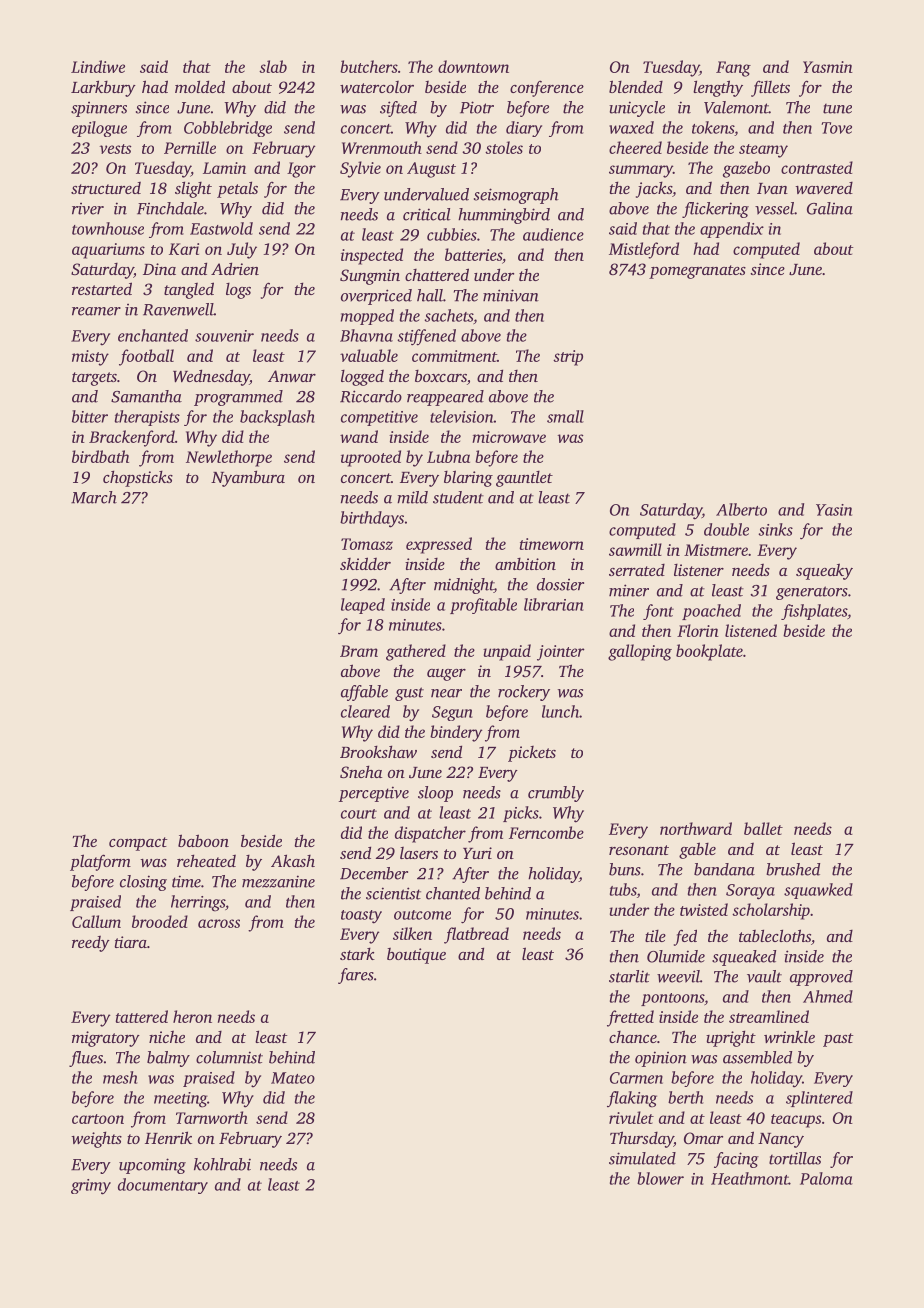 The height and width of the screenshot is (1308, 924). Describe the element at coordinates (422, 915) in the screenshot. I see `outcome` at that location.
